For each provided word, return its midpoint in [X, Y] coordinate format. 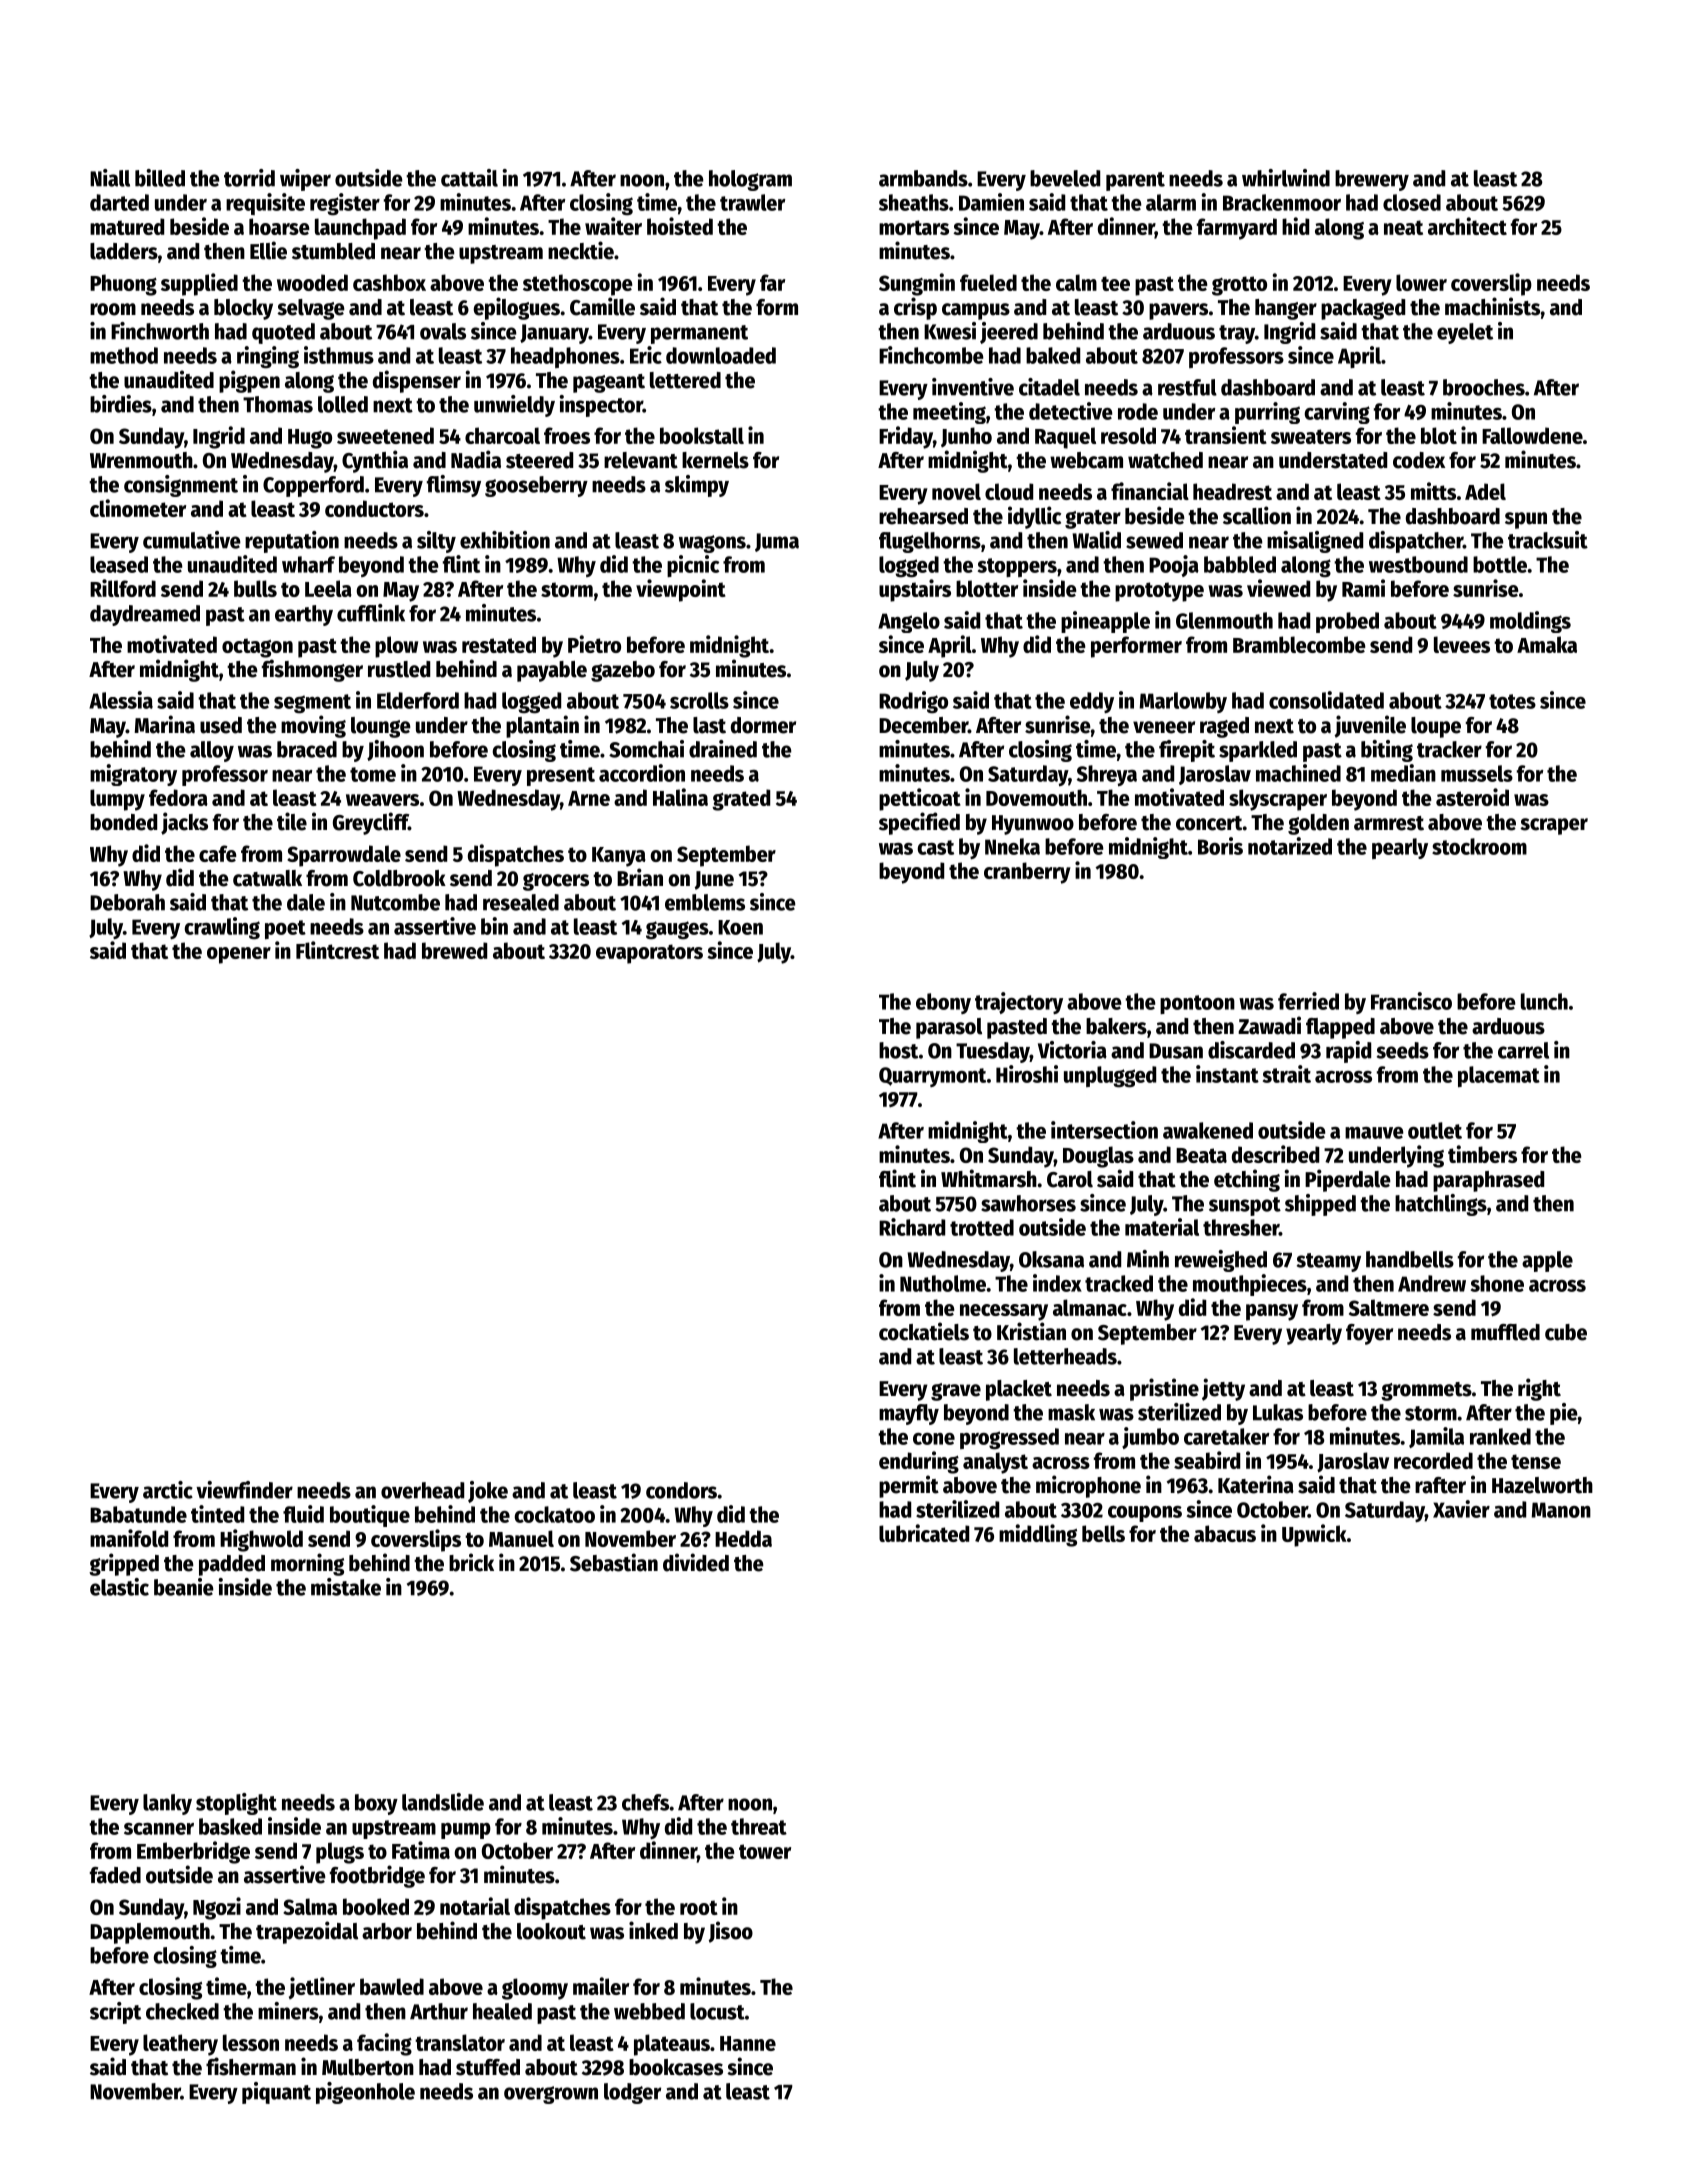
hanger [1286, 309]
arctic [168, 1490]
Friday [906, 437]
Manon [1561, 1510]
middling [1038, 1535]
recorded [1433, 1460]
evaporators [649, 954]
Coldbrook [399, 878]
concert [1209, 823]
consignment [181, 486]
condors [681, 1490]
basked [230, 1826]
